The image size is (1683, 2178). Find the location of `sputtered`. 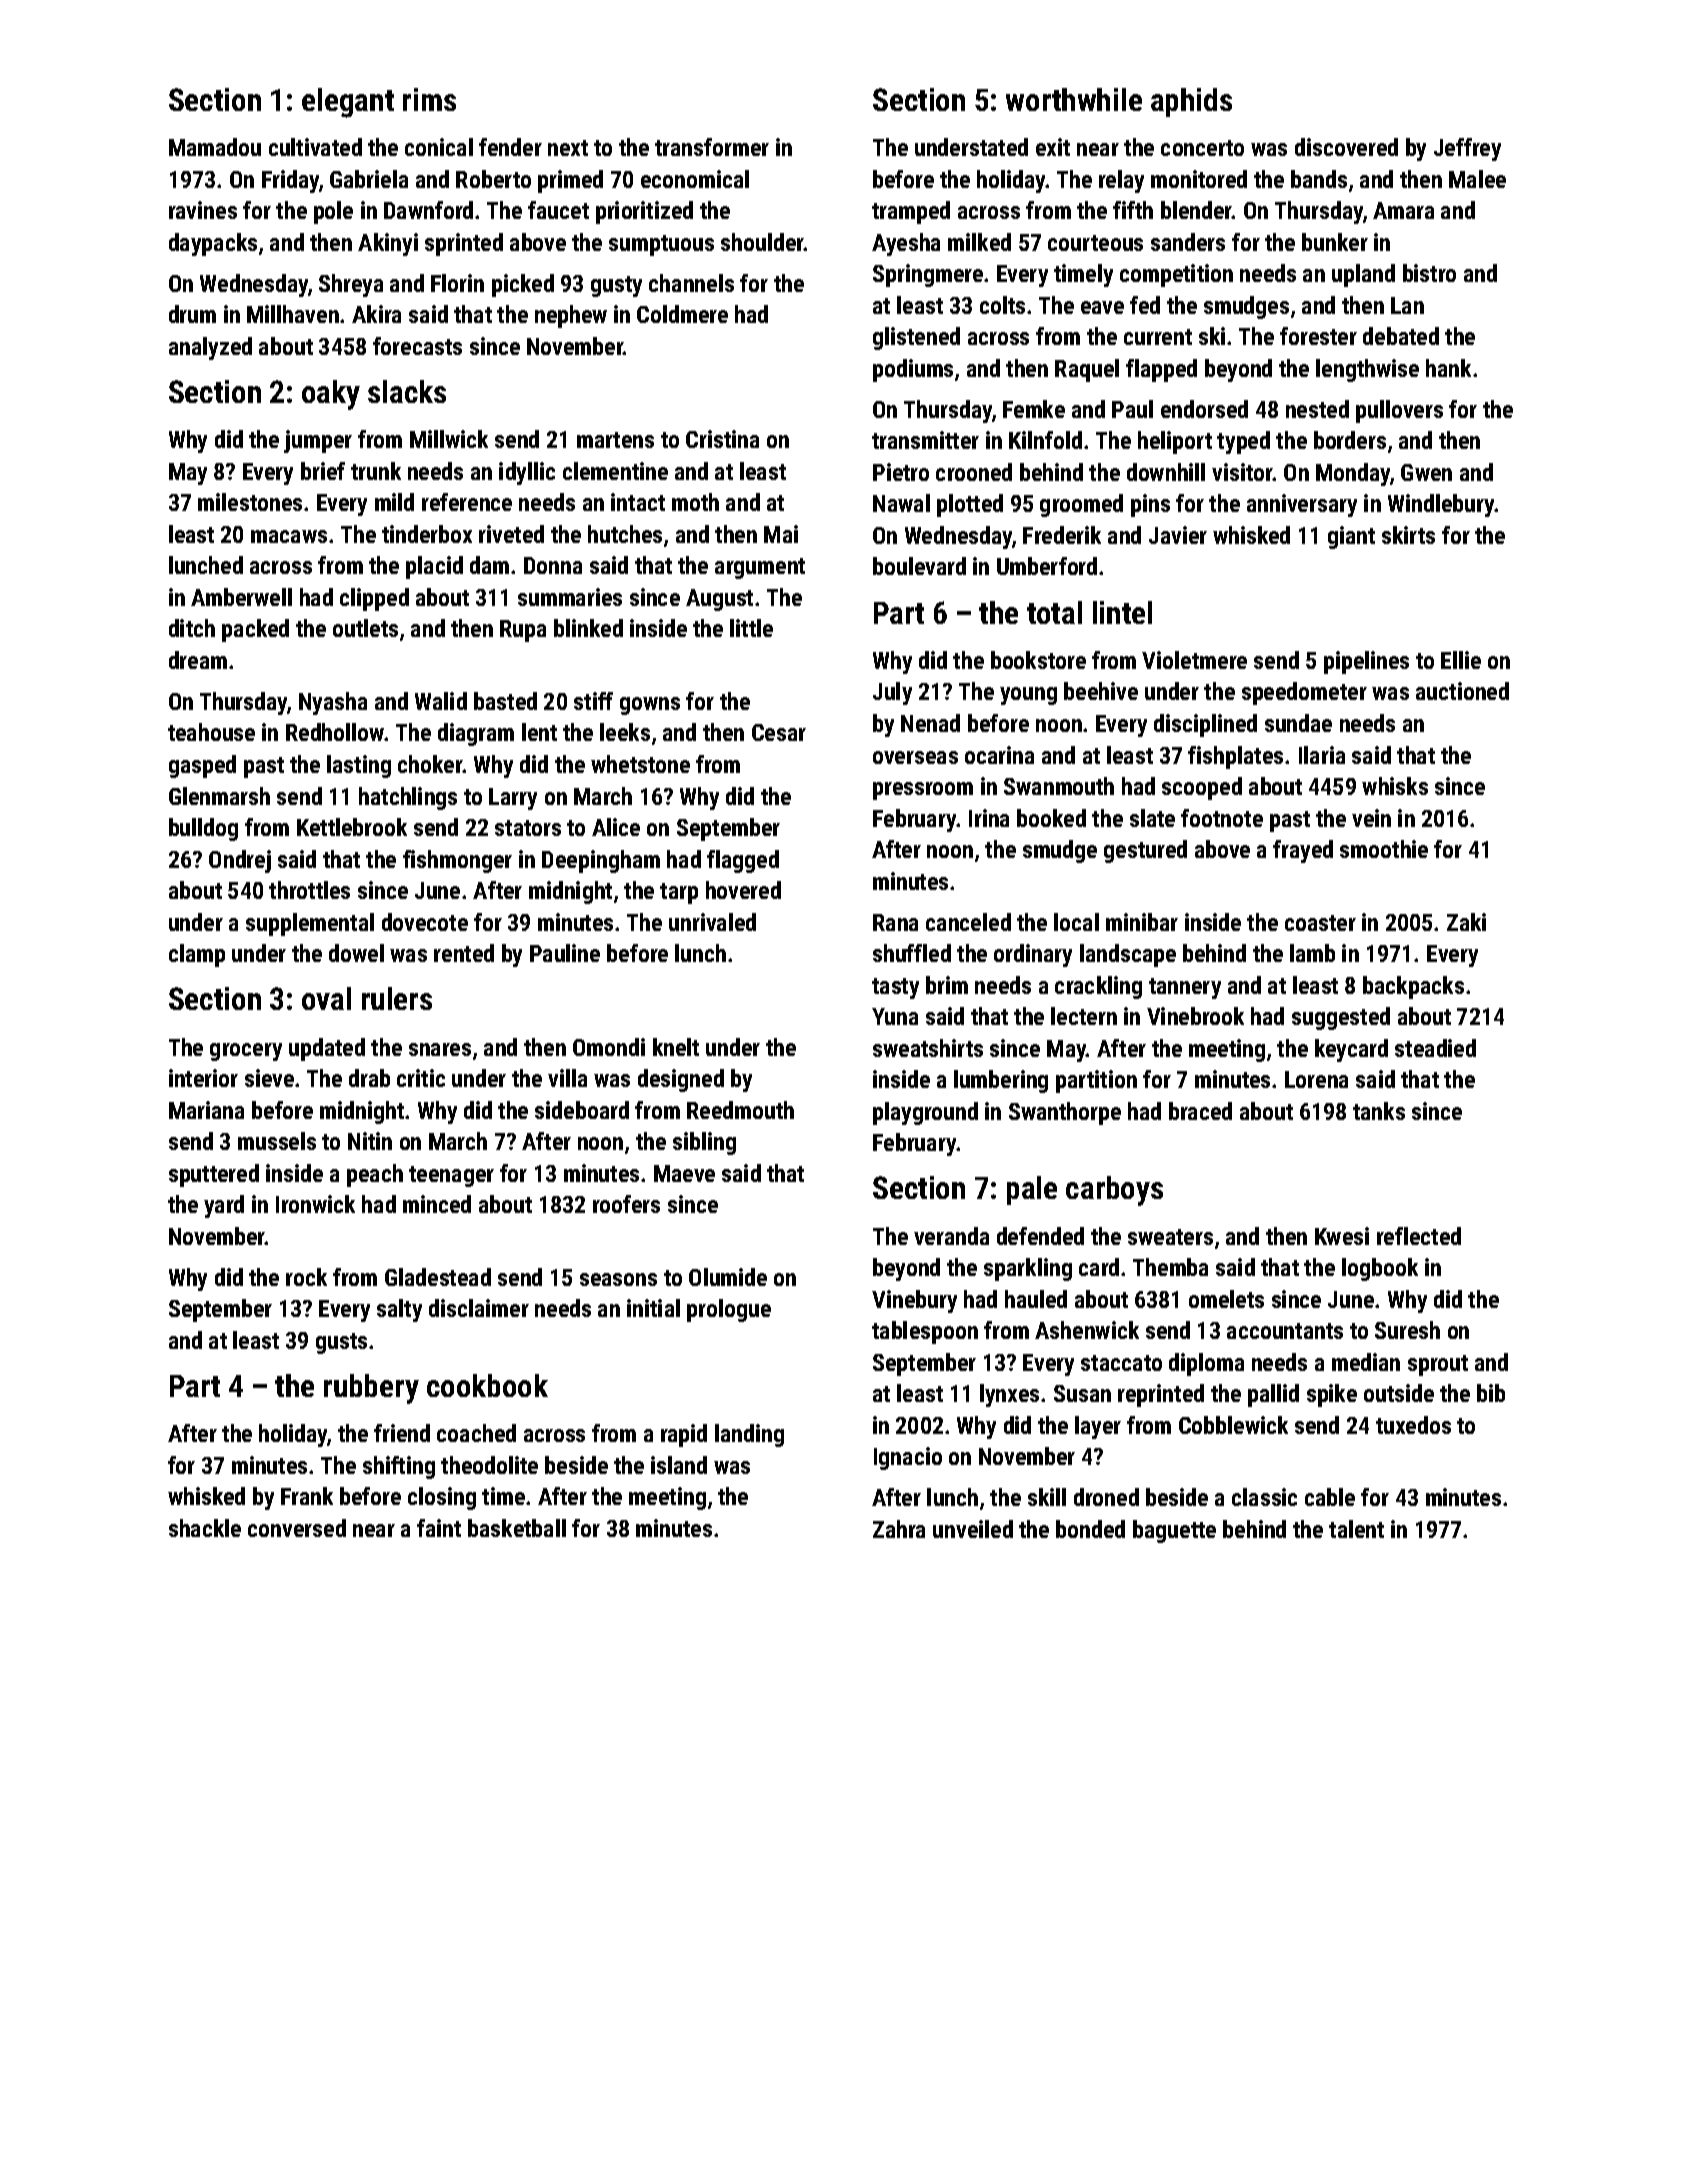

sputtered is located at coordinates (214, 1175).
